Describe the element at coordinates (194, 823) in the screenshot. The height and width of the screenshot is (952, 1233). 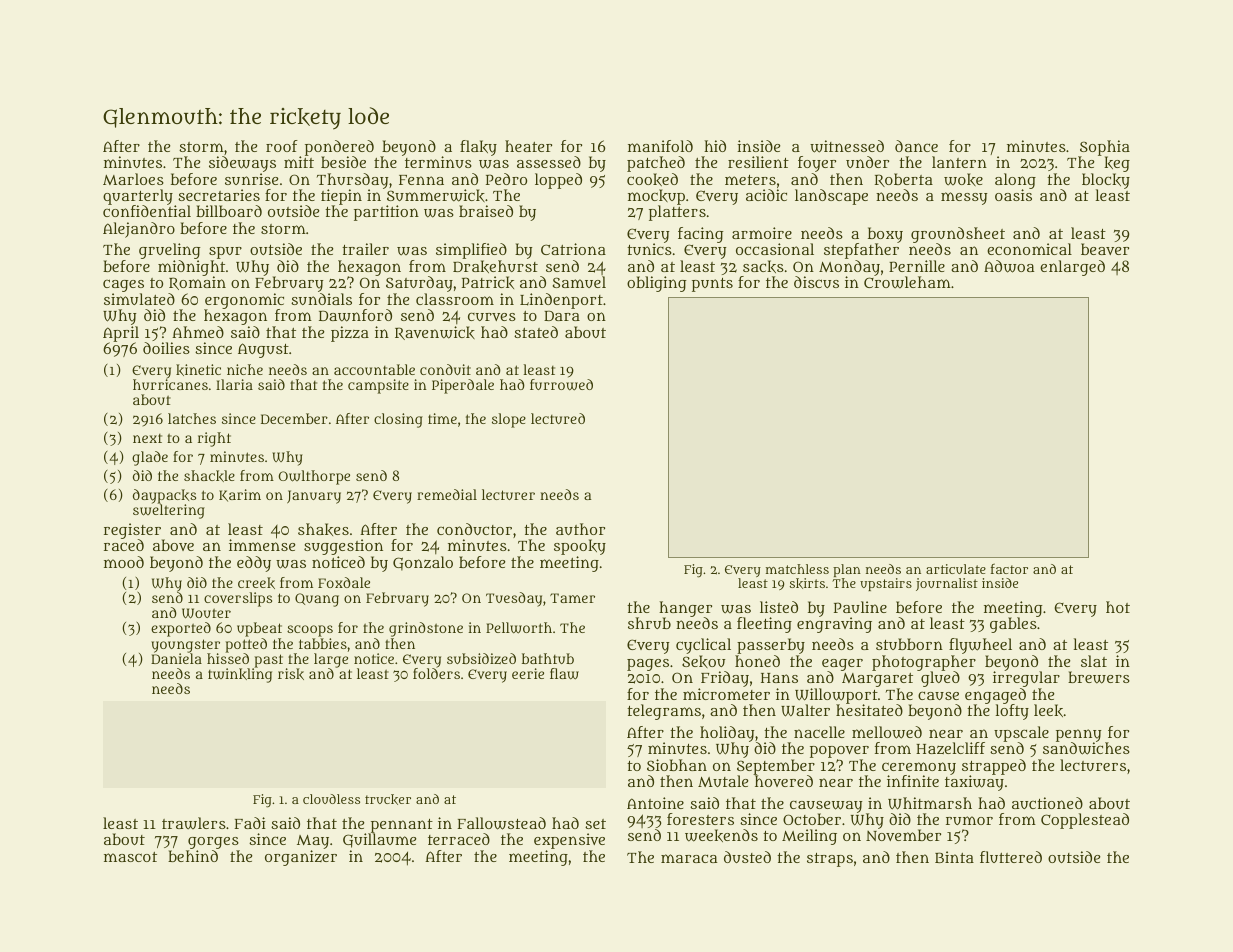
I see `trawlers` at that location.
